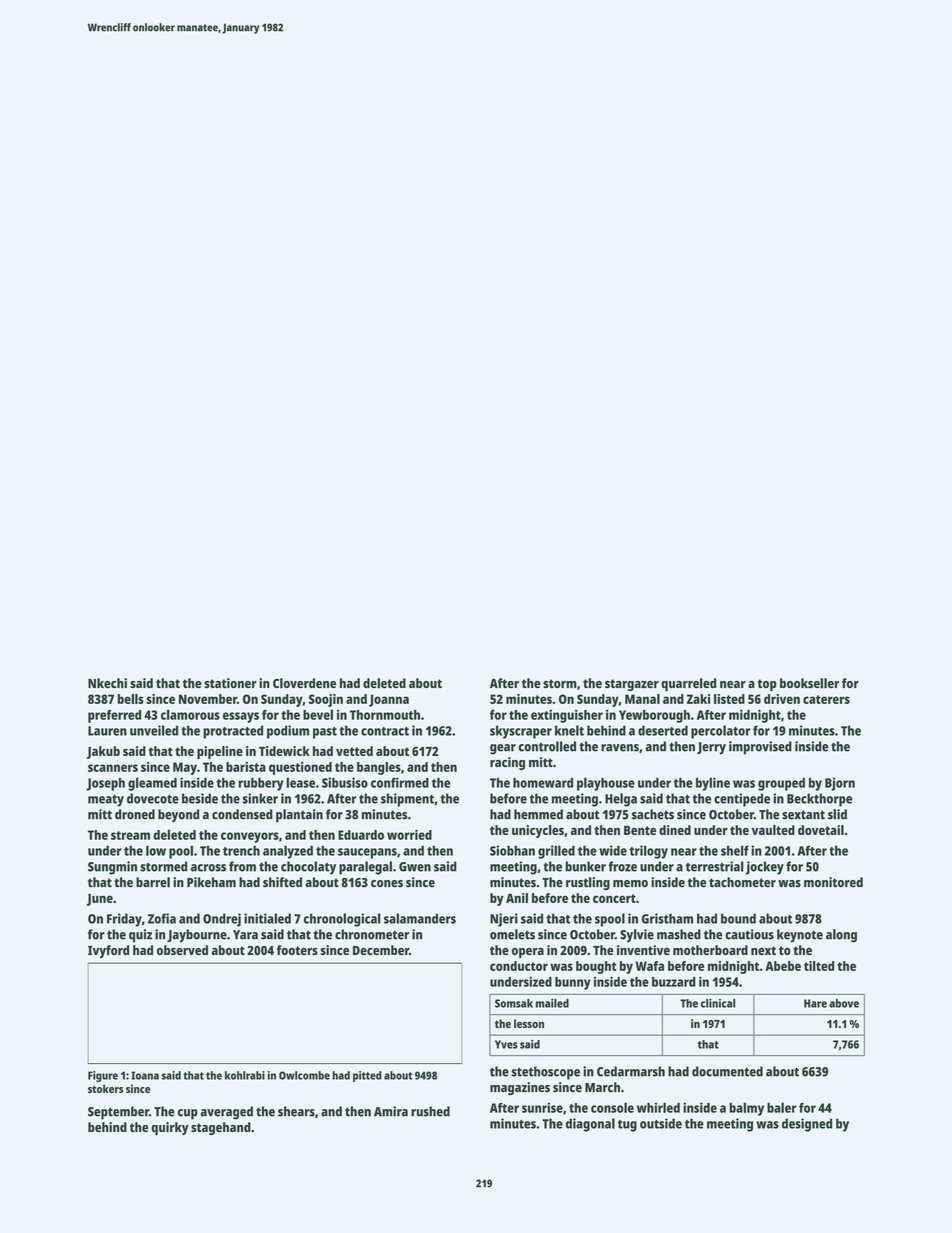  What do you see at coordinates (107, 683) in the page?
I see `Nkechi` at bounding box center [107, 683].
